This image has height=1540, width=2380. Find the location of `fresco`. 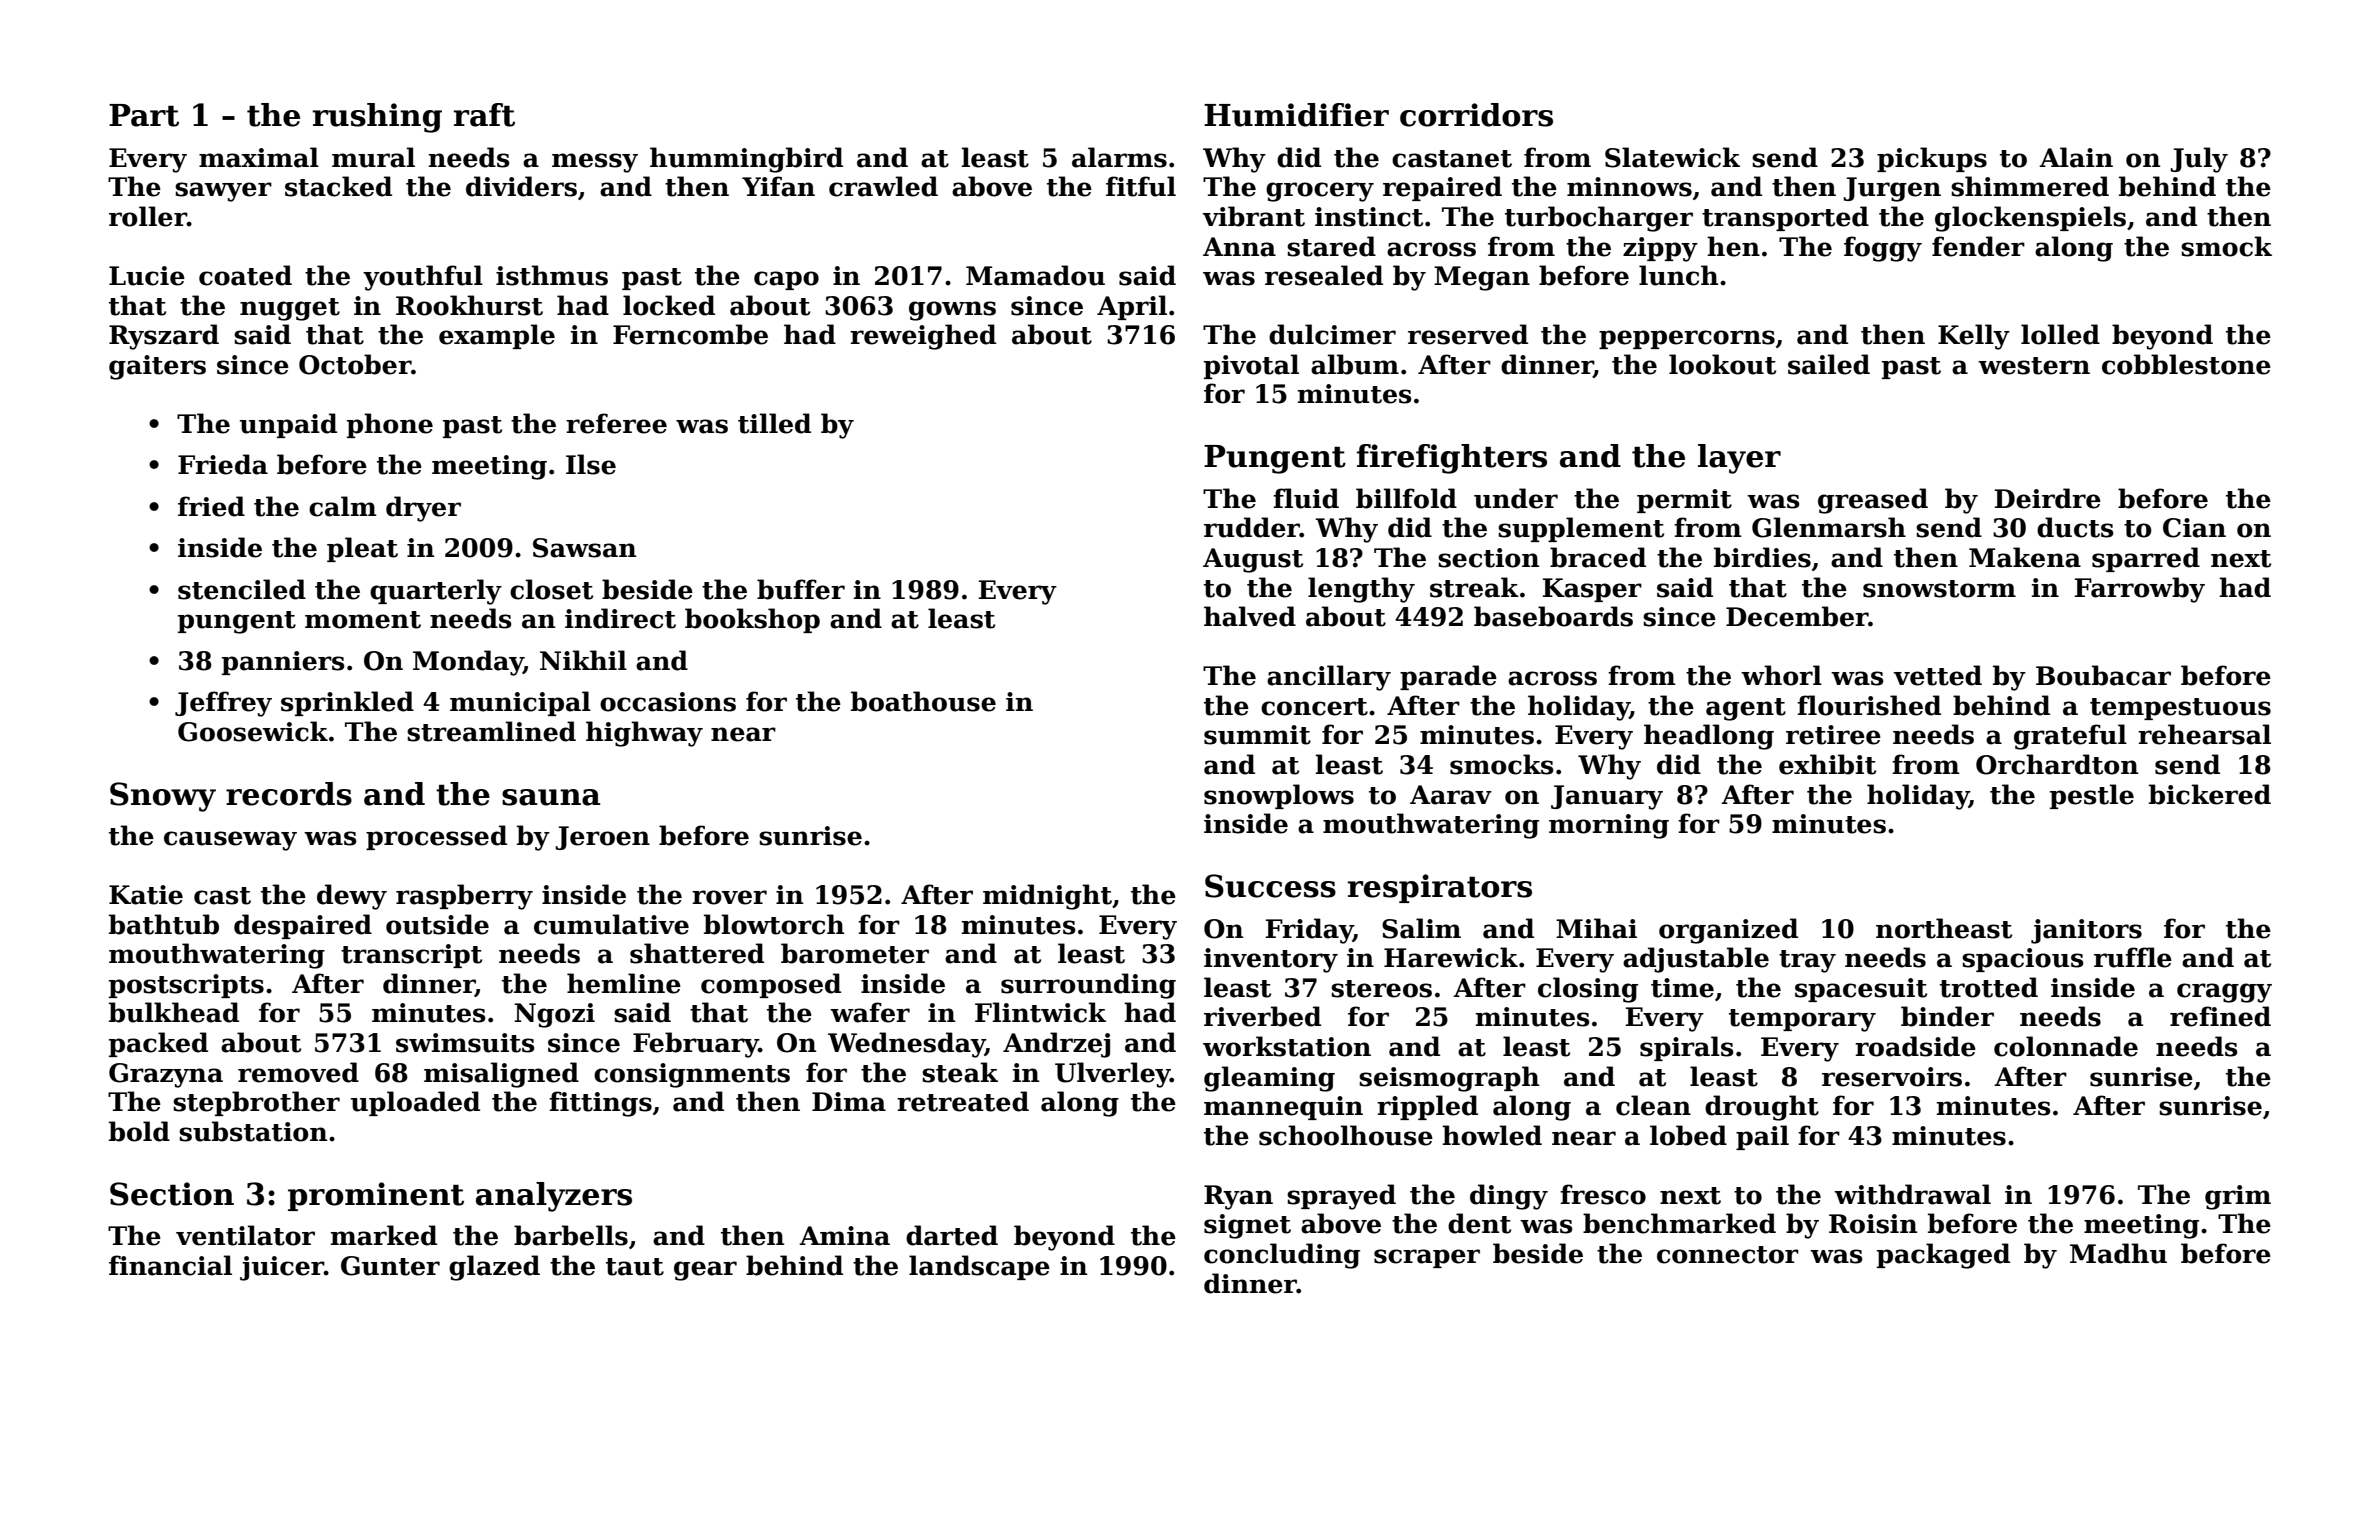

fresco is located at coordinates (1603, 1194).
